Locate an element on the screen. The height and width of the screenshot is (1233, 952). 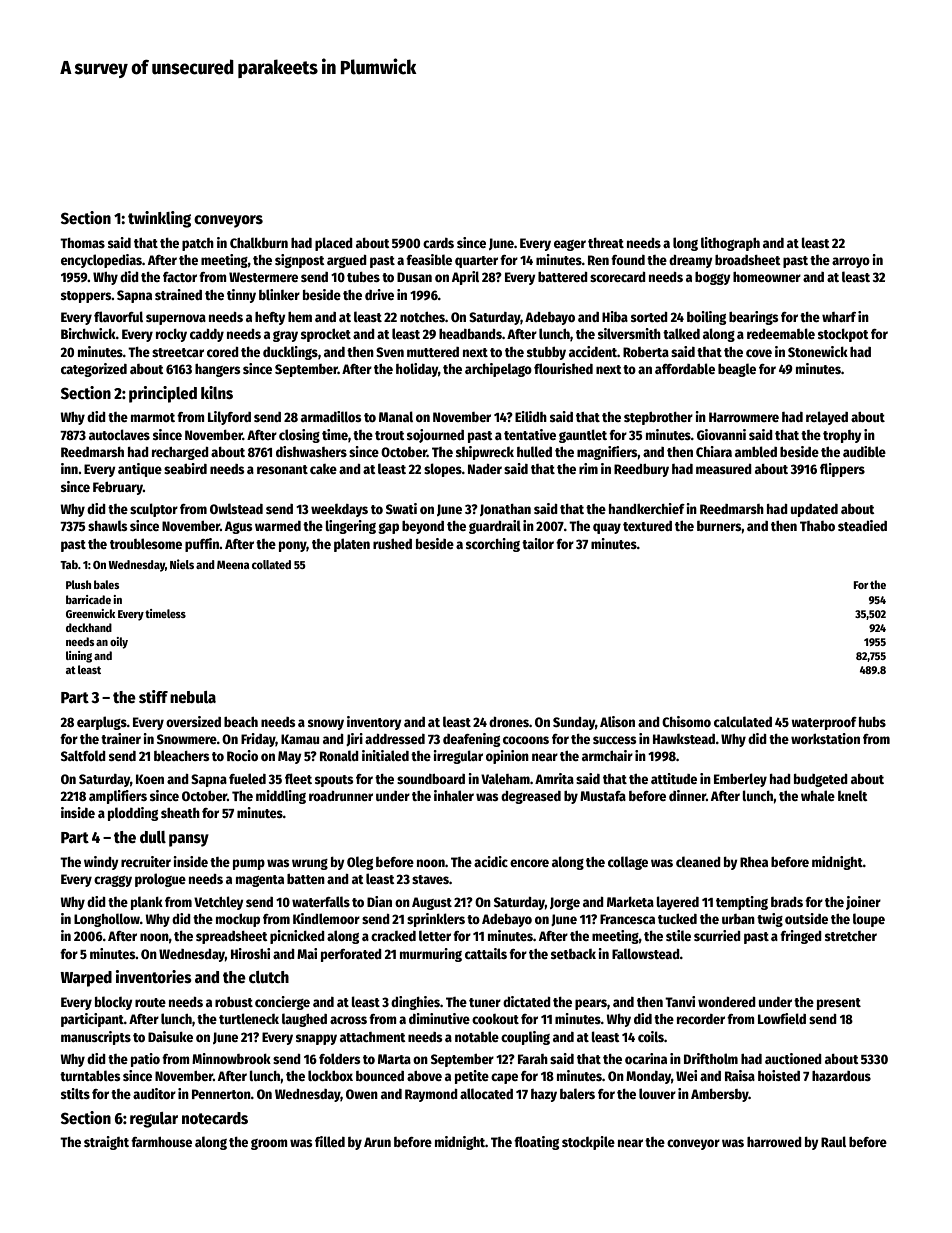
feasible is located at coordinates (429, 259).
